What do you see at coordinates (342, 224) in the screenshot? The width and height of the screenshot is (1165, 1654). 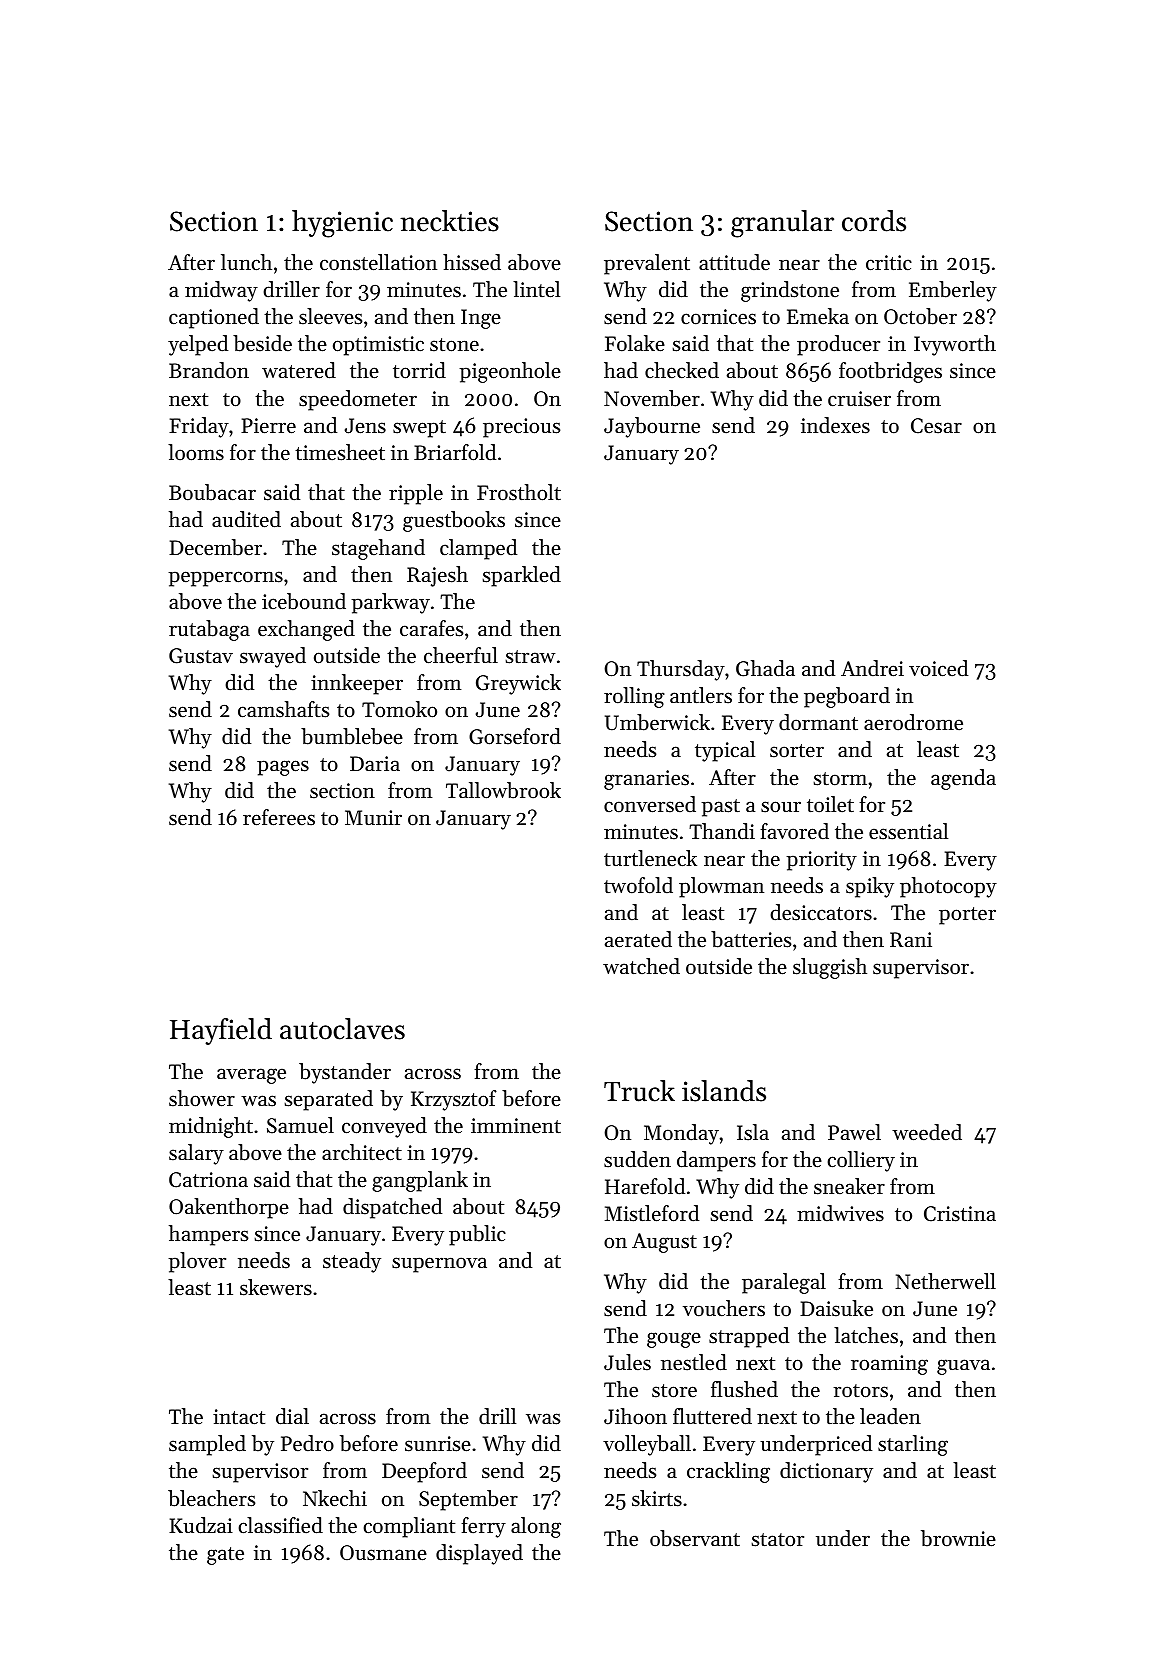 I see `hygienic` at bounding box center [342, 224].
